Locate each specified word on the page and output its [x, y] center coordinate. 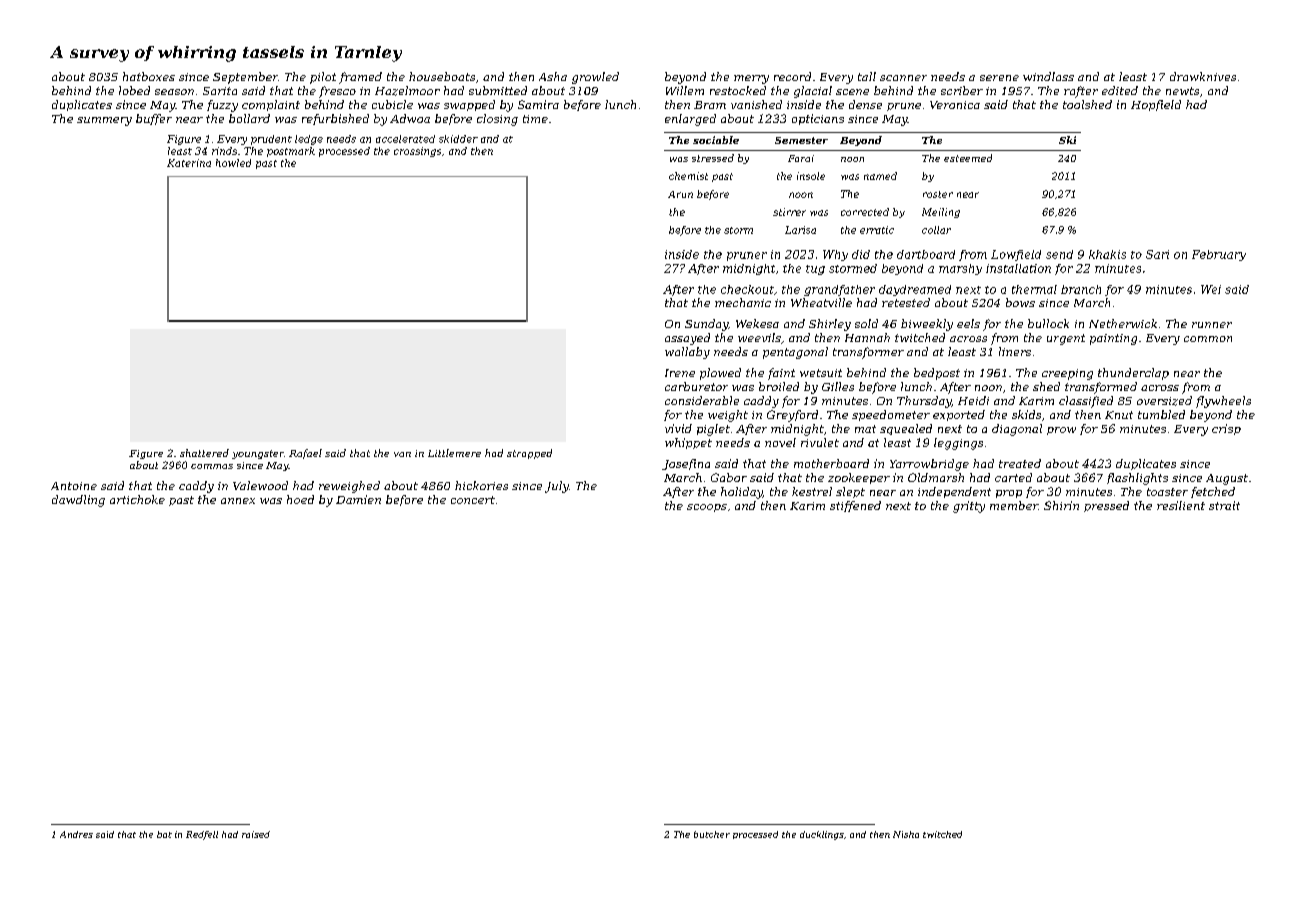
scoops [707, 508]
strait [1224, 505]
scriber [962, 90]
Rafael [305, 454]
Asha [553, 76]
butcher [712, 834]
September [245, 78]
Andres [76, 834]
